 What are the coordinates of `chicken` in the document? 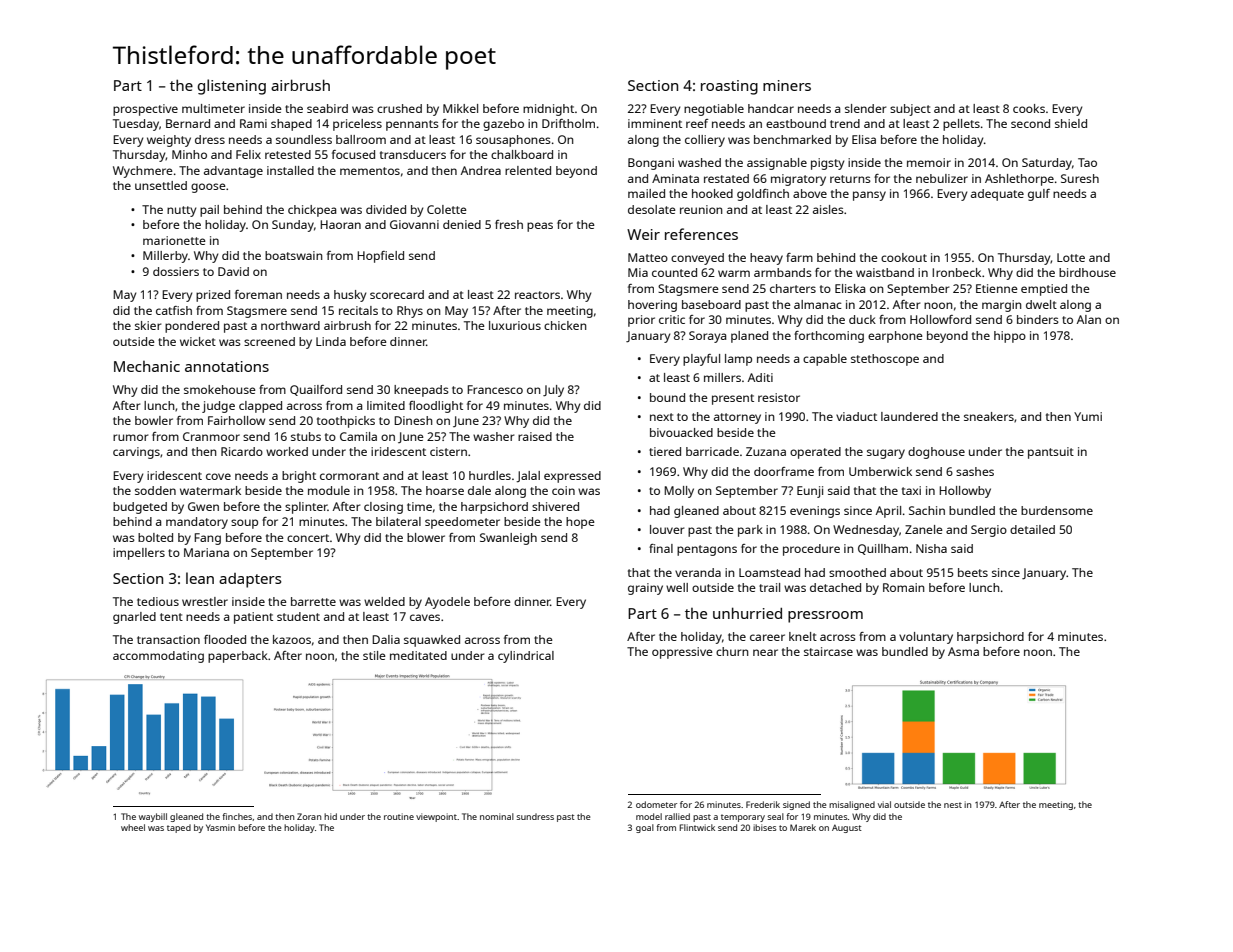 It's located at (565, 325).
